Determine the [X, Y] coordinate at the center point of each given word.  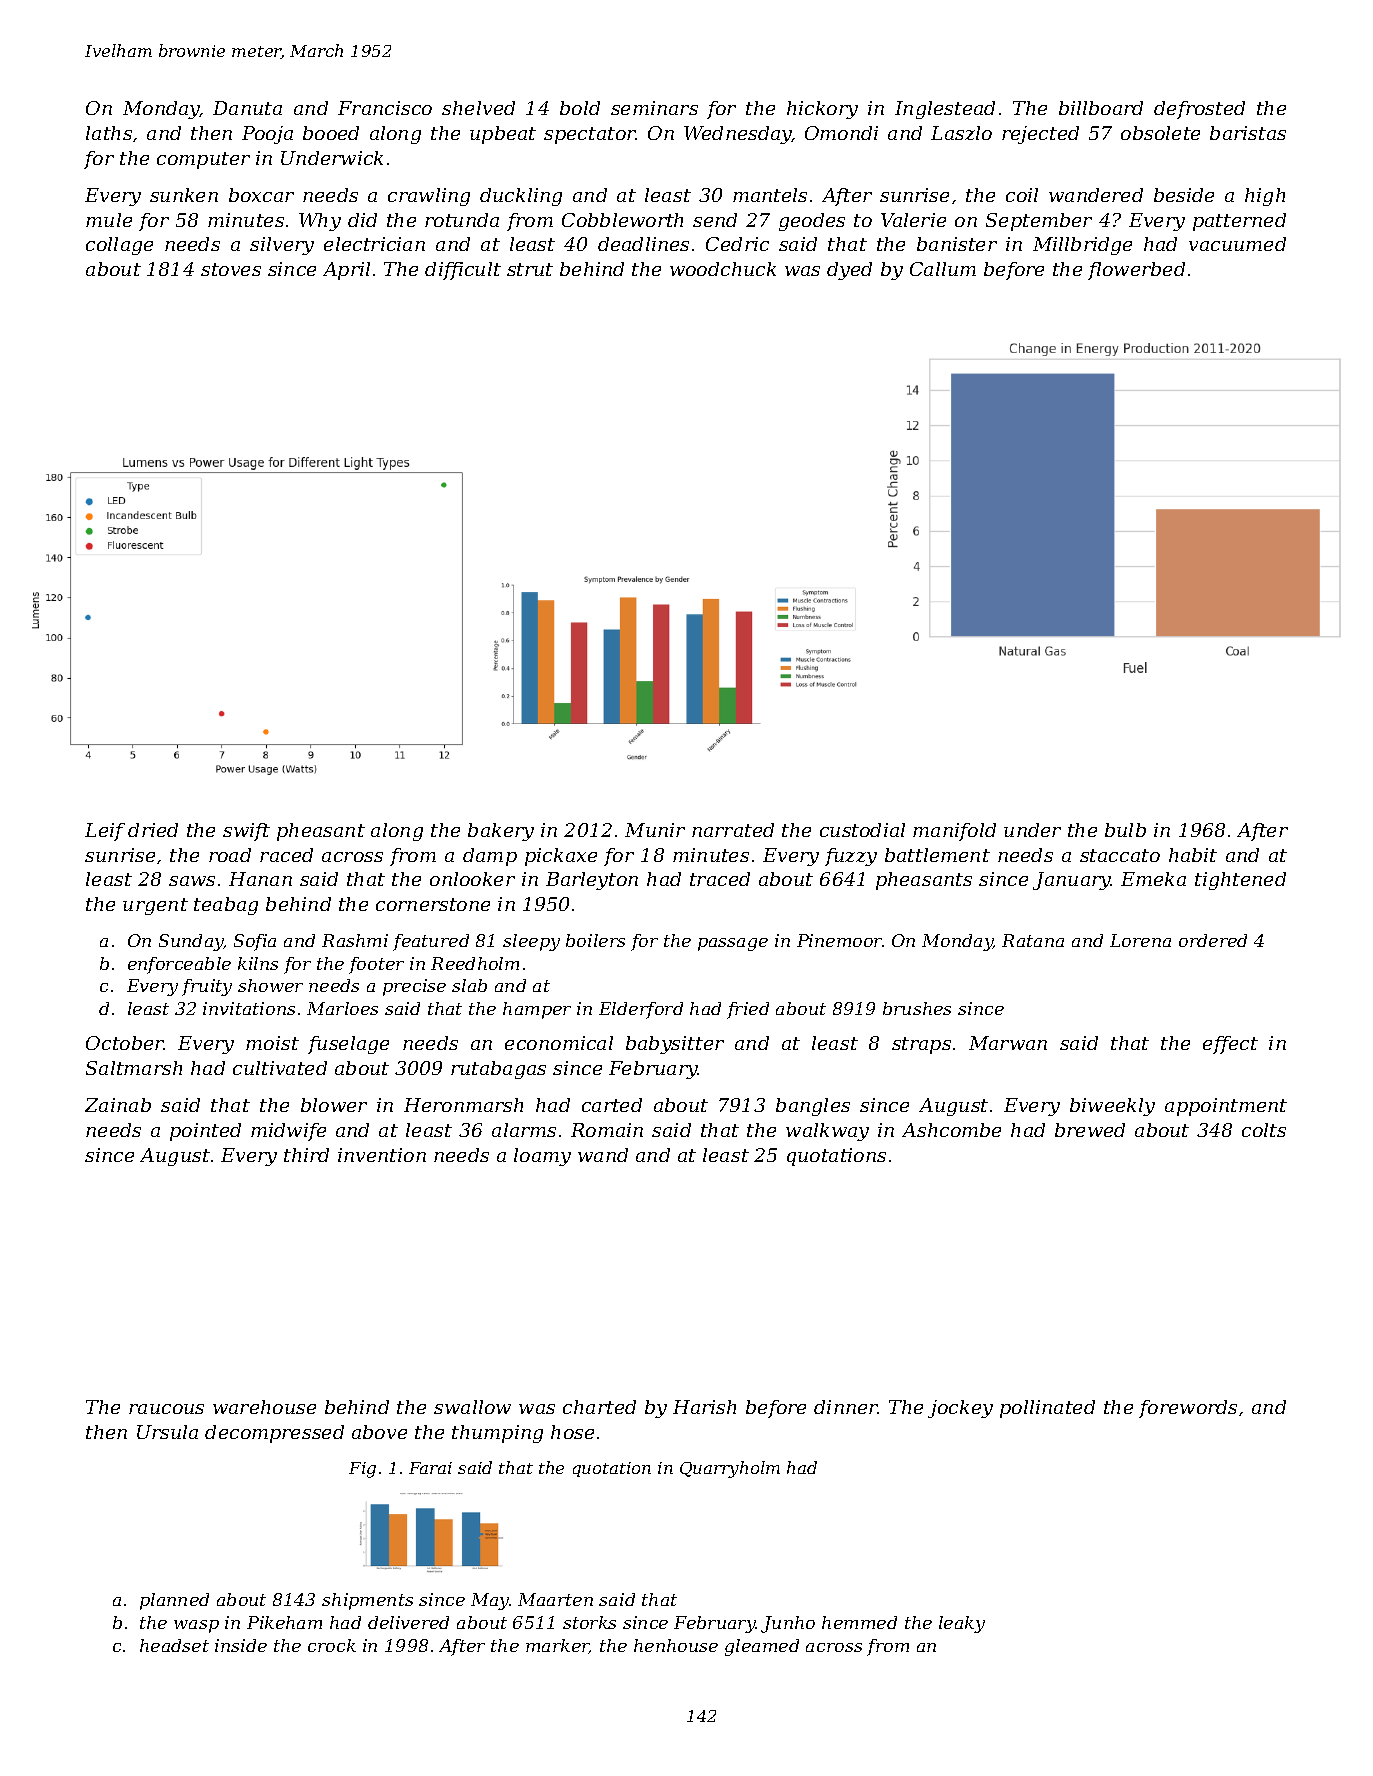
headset [174, 1645]
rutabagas [498, 1070]
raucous [166, 1409]
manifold [954, 832]
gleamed [762, 1647]
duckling [521, 197]
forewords [1188, 1409]
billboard [1101, 108]
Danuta [247, 108]
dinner [846, 1407]
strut [530, 269]
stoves [231, 269]
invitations [249, 1008]
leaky [962, 1624]
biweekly [1112, 1107]
